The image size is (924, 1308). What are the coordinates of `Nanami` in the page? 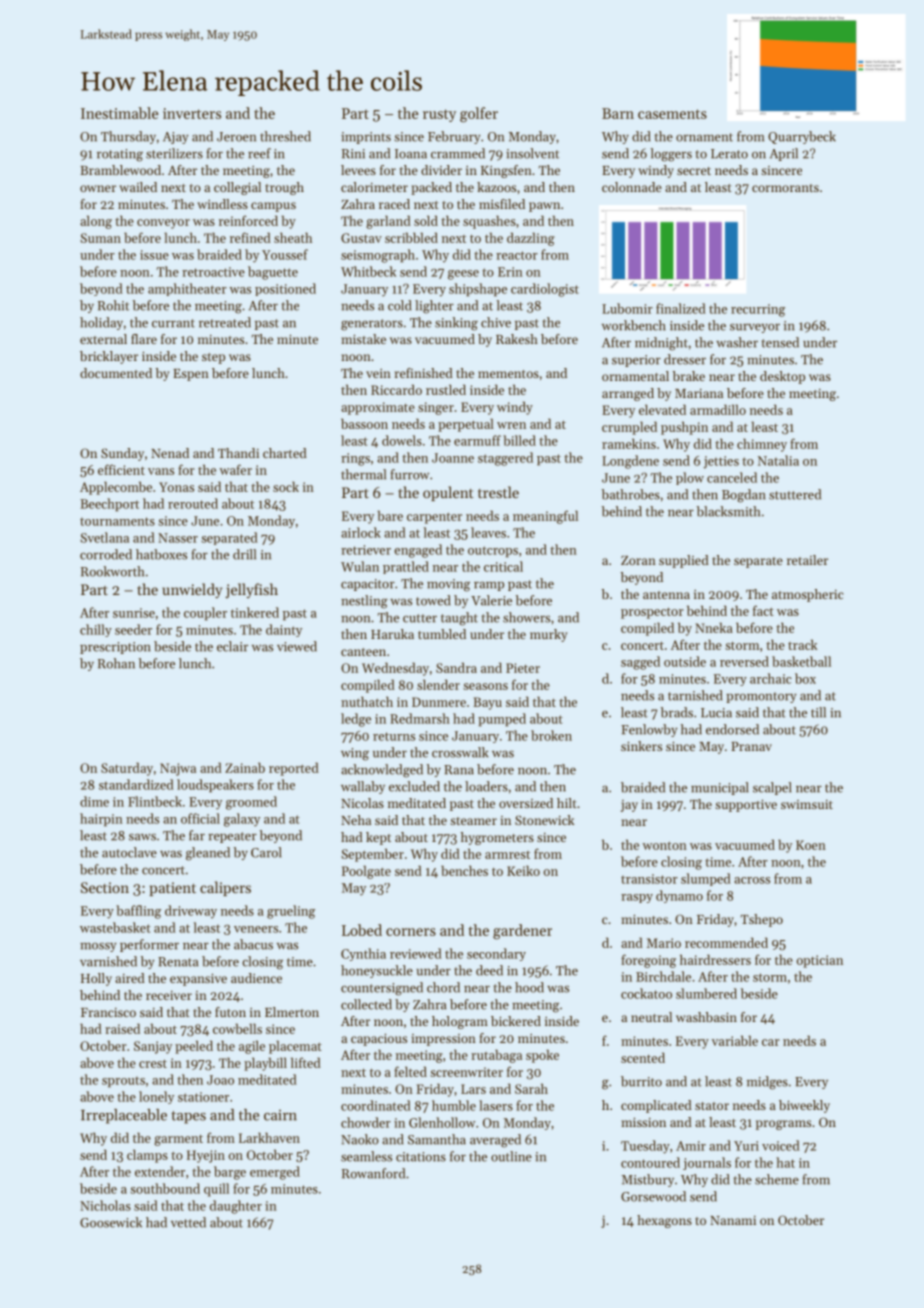 It's located at (733, 1220).
